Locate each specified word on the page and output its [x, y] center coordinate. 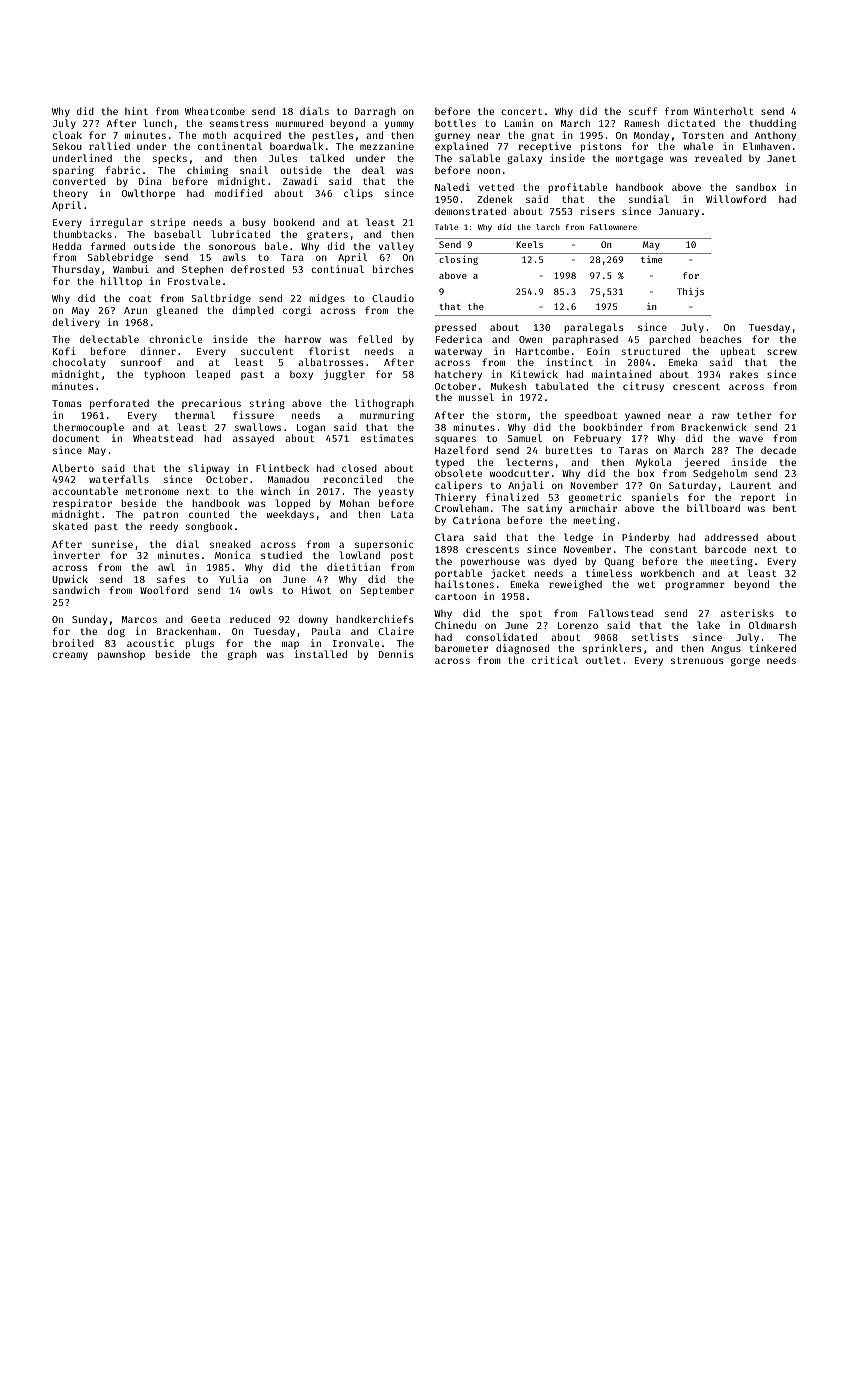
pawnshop [121, 655]
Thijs [690, 292]
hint [136, 111]
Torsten [703, 135]
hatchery [458, 375]
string [267, 404]
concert [521, 111]
